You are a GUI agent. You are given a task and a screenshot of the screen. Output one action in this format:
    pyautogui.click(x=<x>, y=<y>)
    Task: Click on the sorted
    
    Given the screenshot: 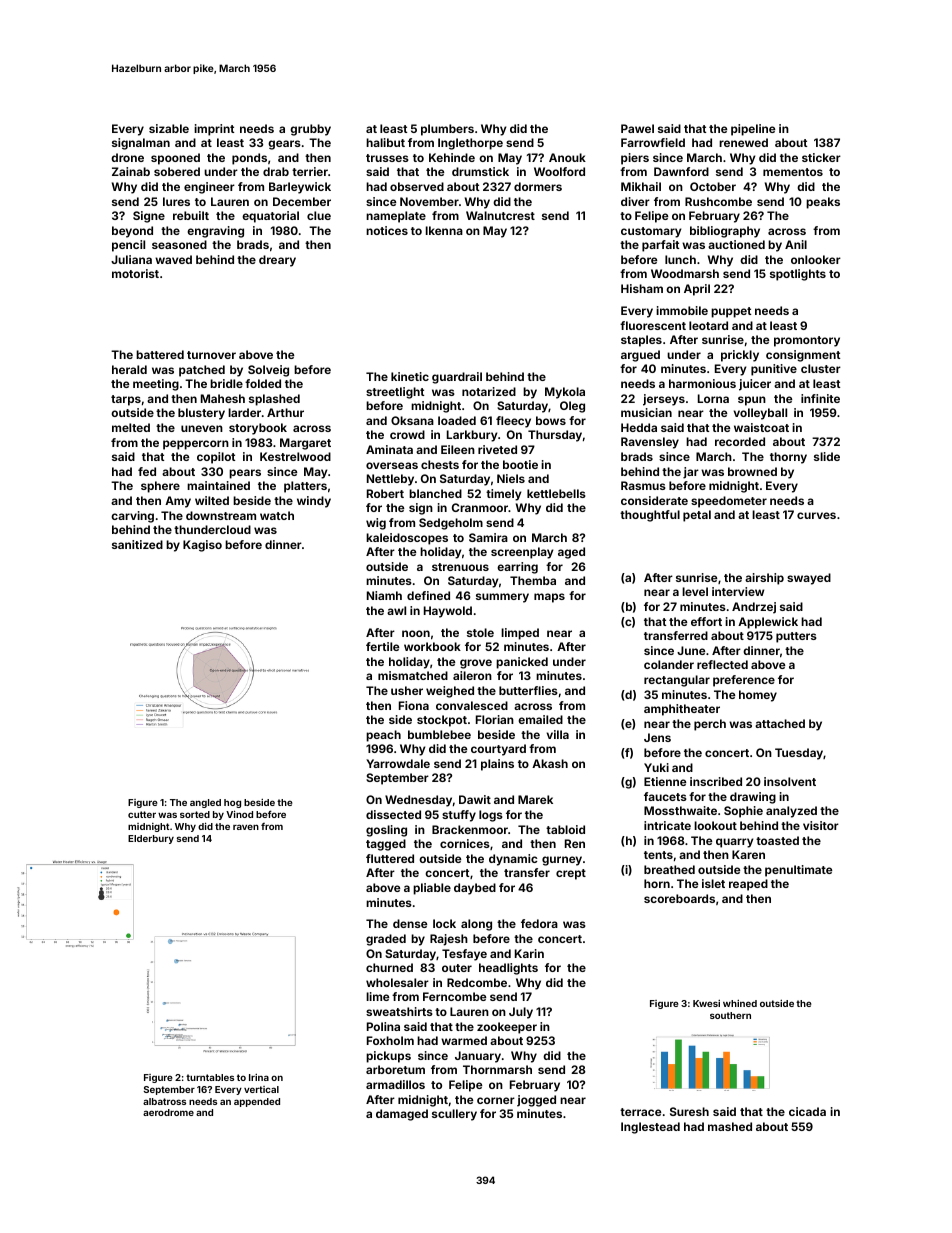 What is the action you would take?
    pyautogui.click(x=195, y=814)
